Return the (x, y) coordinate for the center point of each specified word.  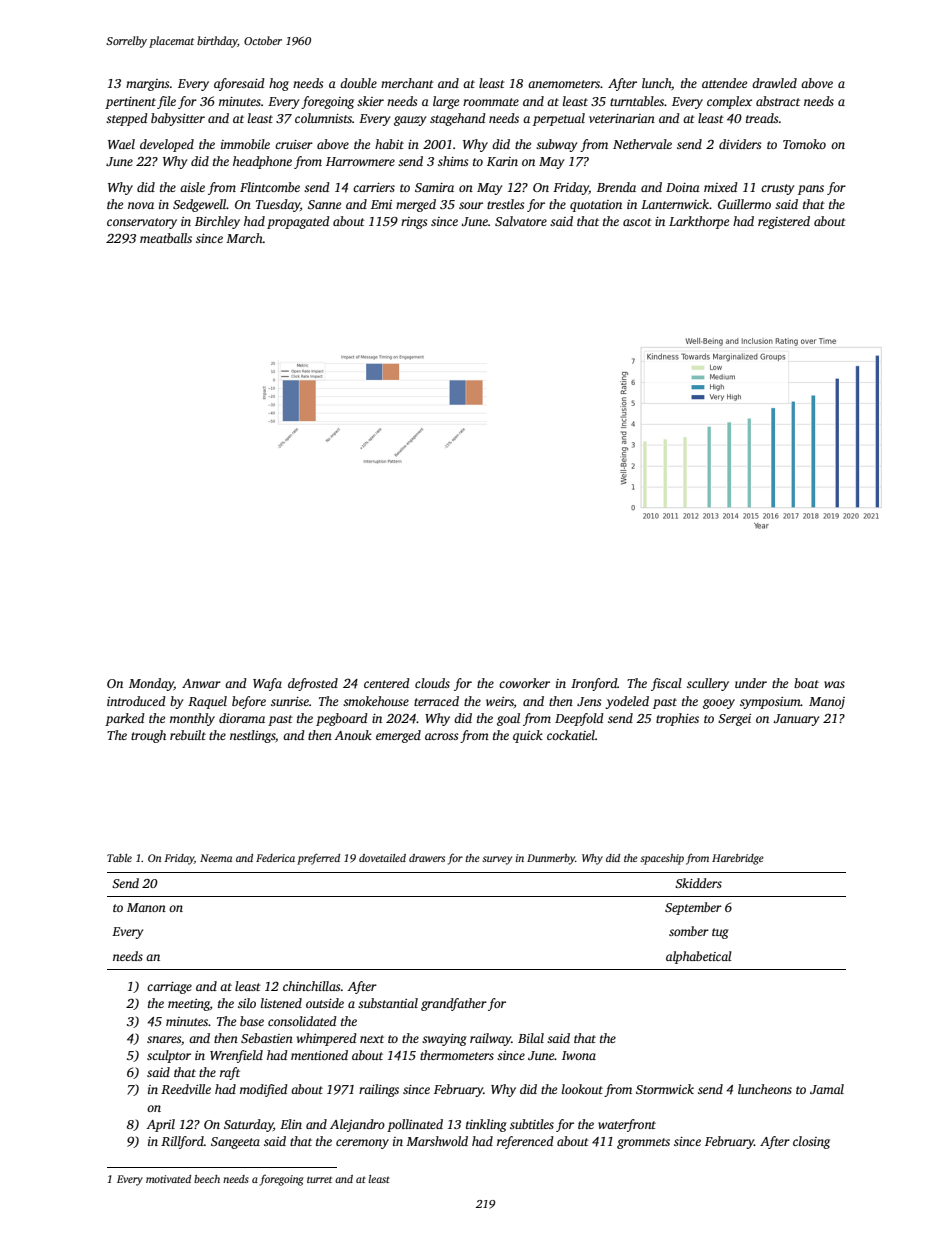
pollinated (415, 1125)
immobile (245, 144)
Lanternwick (675, 204)
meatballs (166, 238)
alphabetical (699, 957)
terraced (436, 701)
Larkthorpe (699, 222)
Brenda (616, 187)
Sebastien (267, 1038)
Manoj (827, 703)
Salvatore (521, 221)
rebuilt (188, 735)
